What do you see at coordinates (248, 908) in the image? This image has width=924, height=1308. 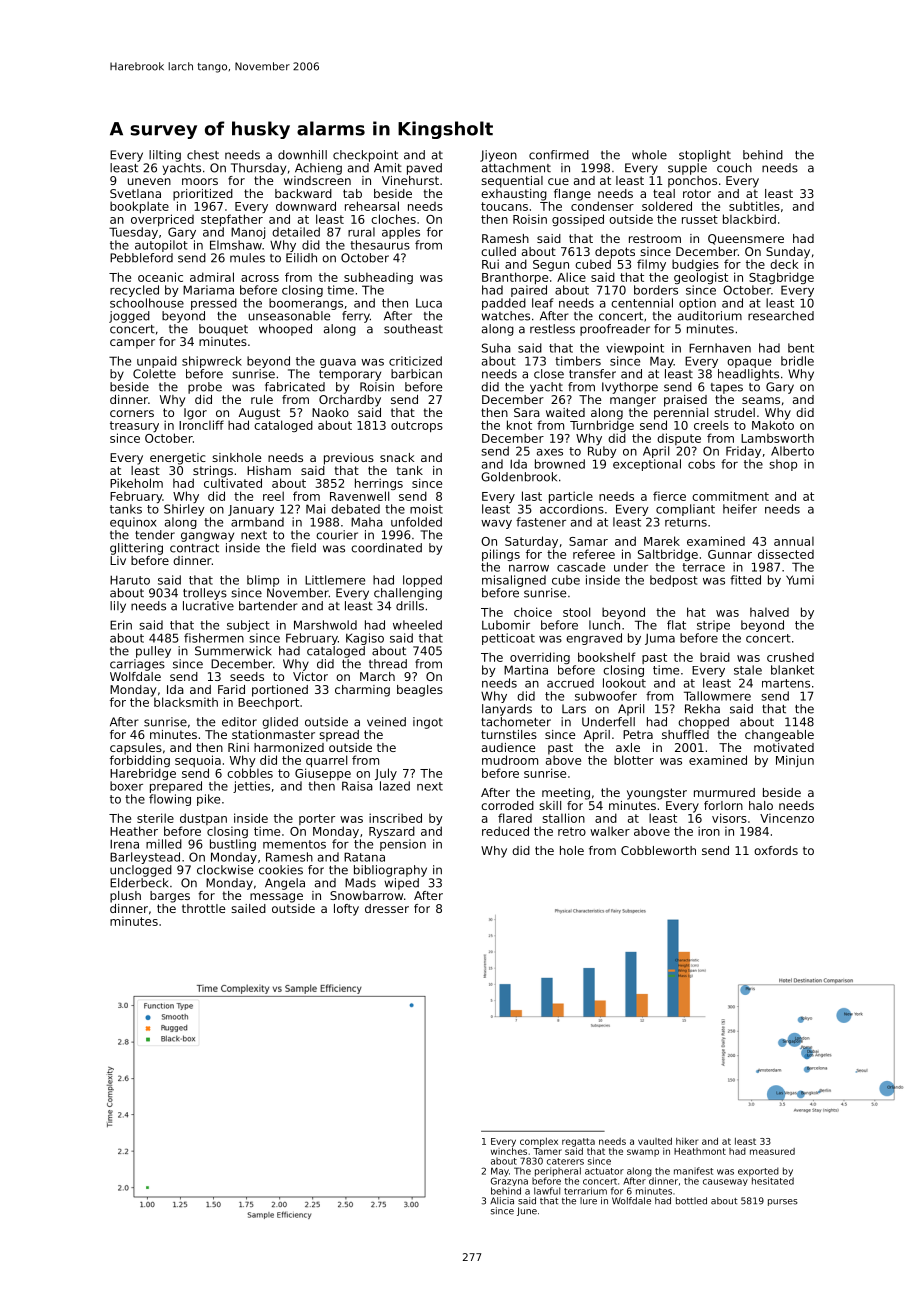 I see `sailed` at bounding box center [248, 908].
